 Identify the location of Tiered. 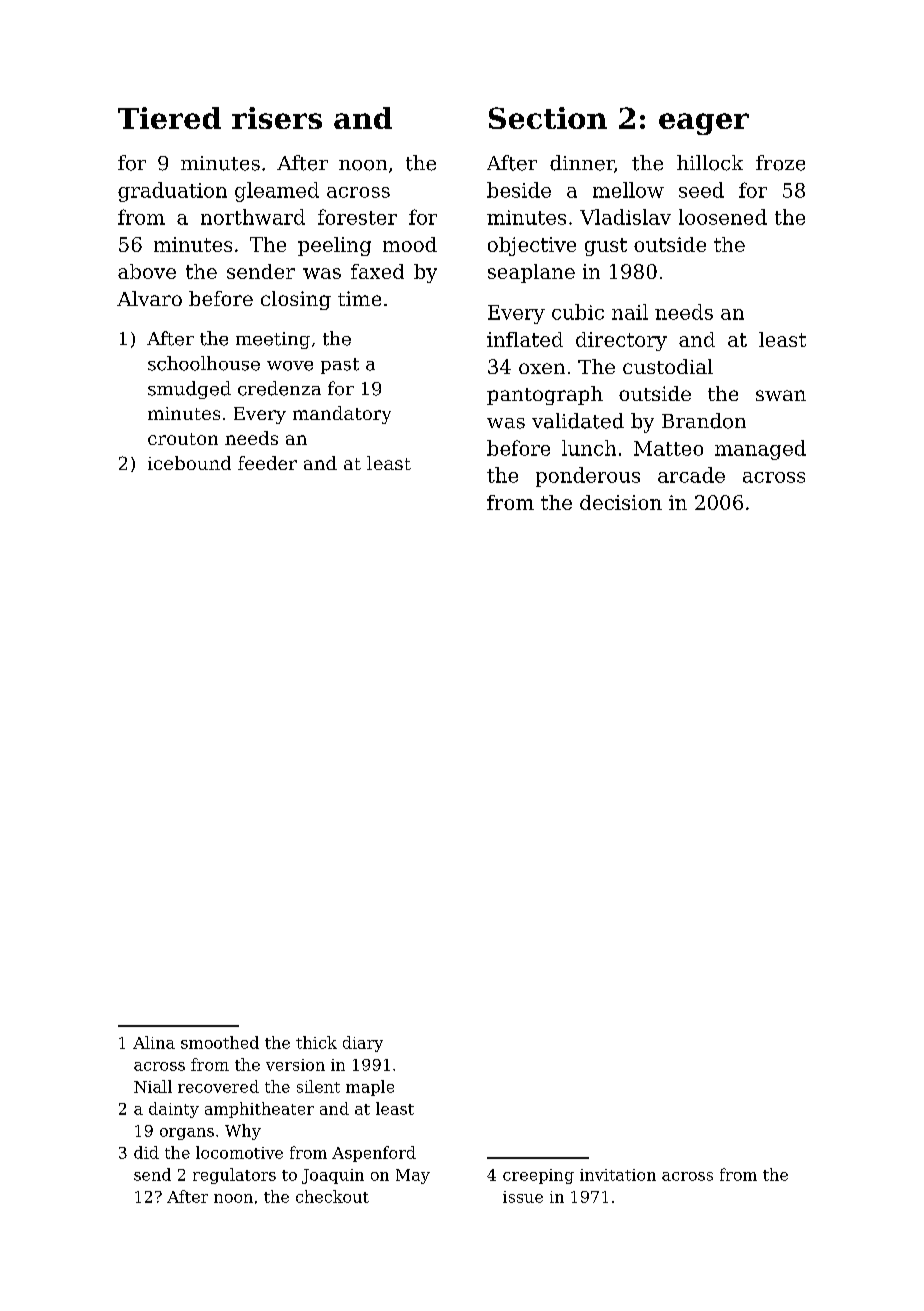
(169, 118).
